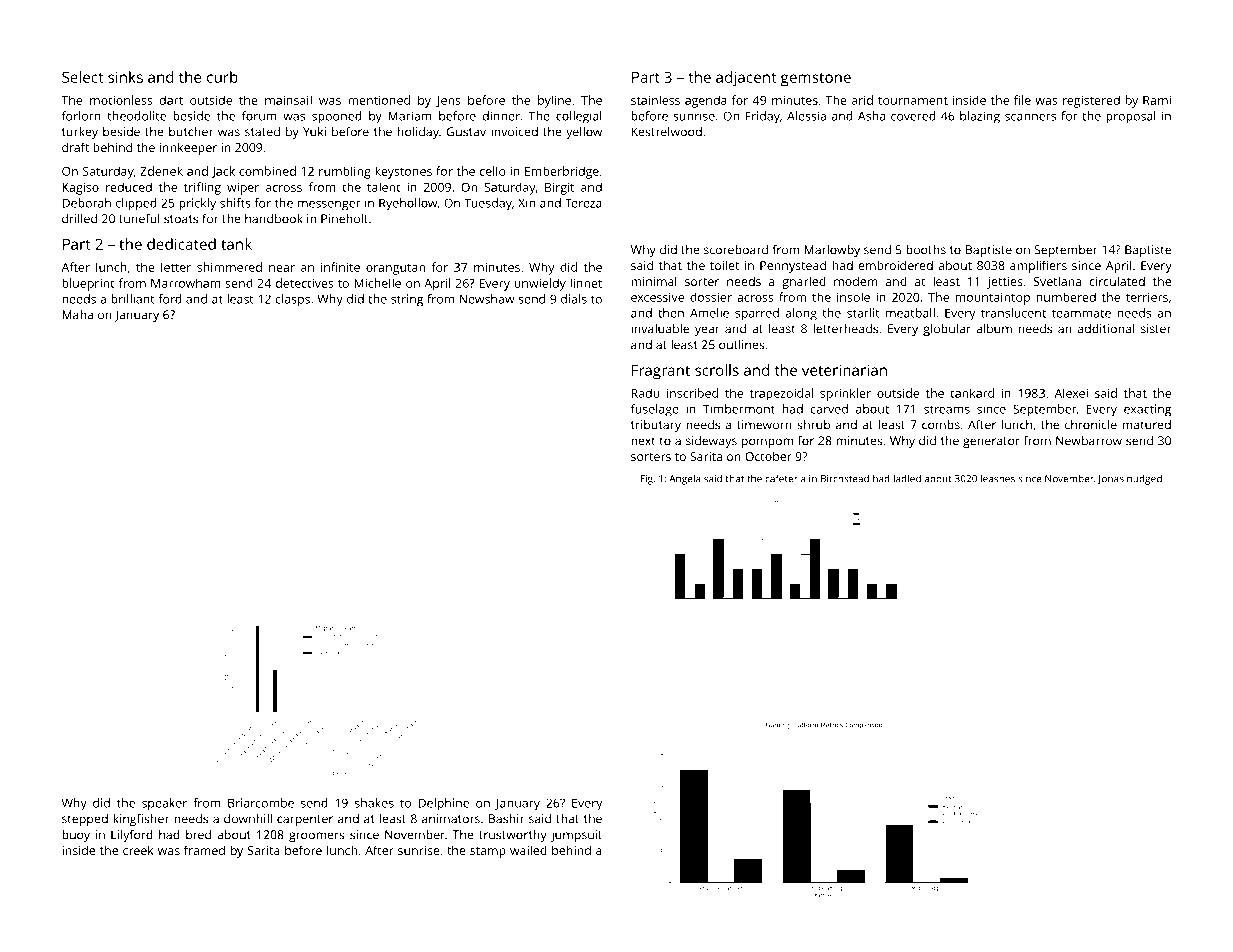  What do you see at coordinates (164, 804) in the screenshot?
I see `speaker` at bounding box center [164, 804].
